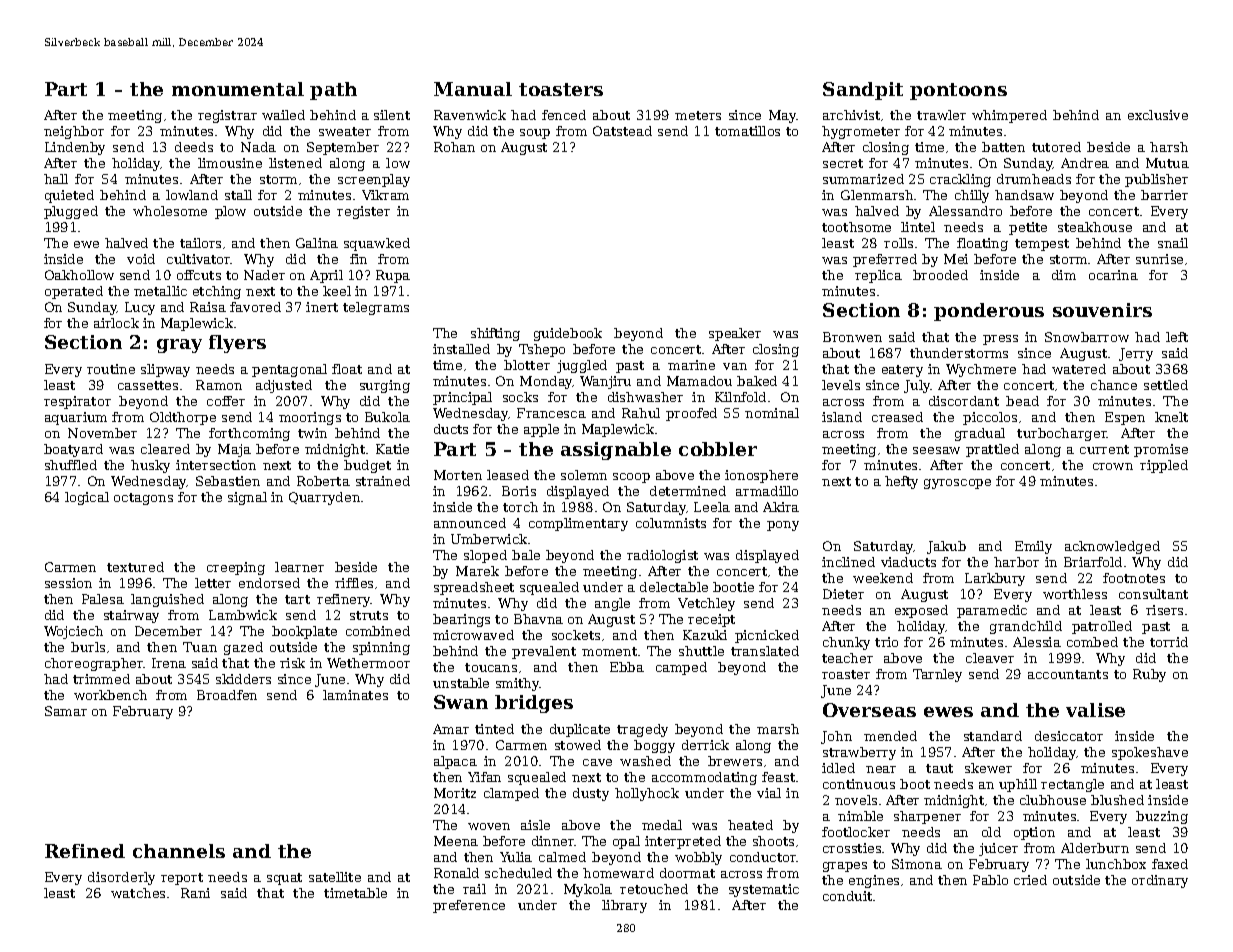 This screenshot has height=952, width=1233. Describe the element at coordinates (937, 675) in the screenshot. I see `Tarnley` at that location.
